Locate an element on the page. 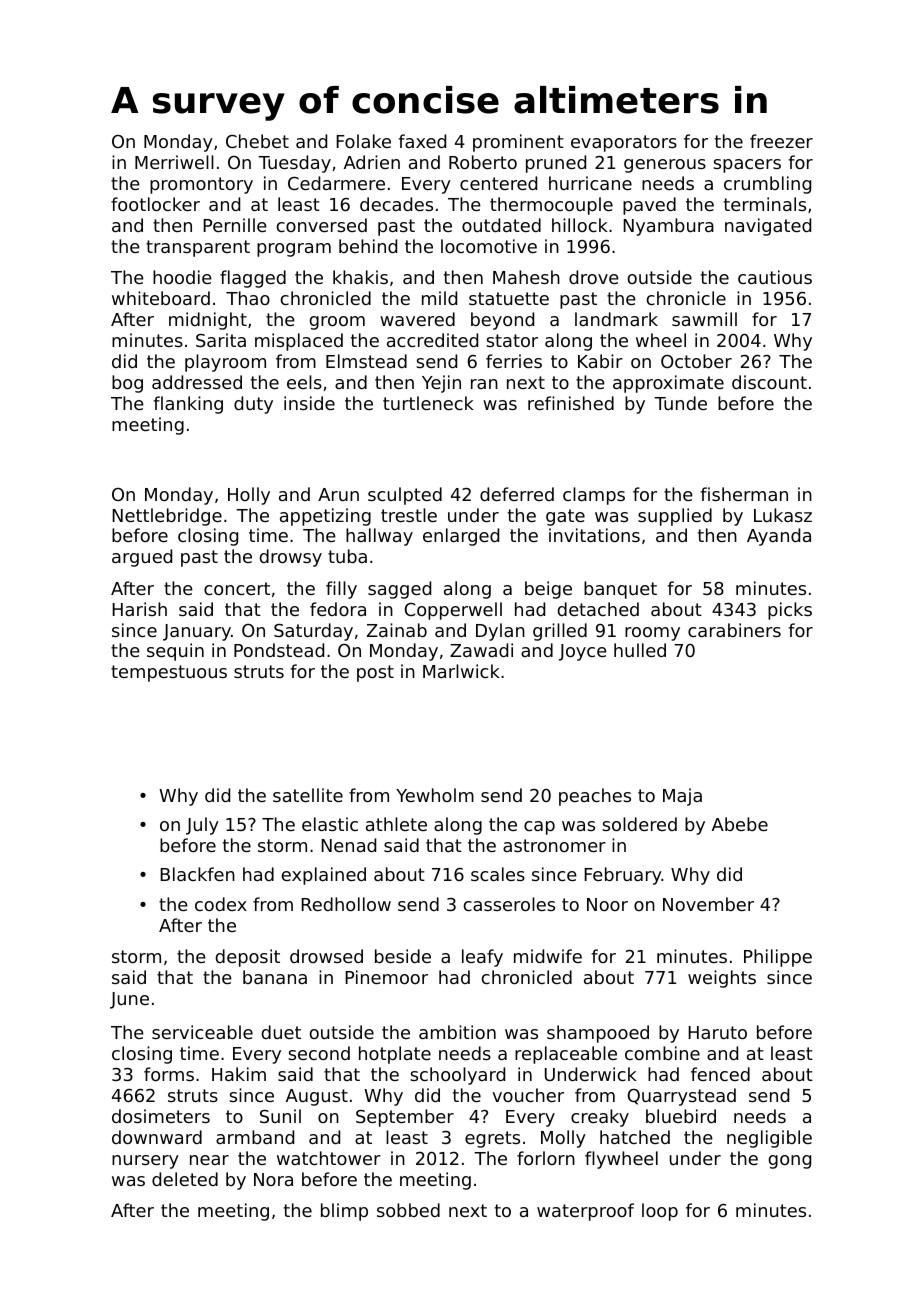 Image resolution: width=924 pixels, height=1308 pixels. midnight is located at coordinates (208, 321).
